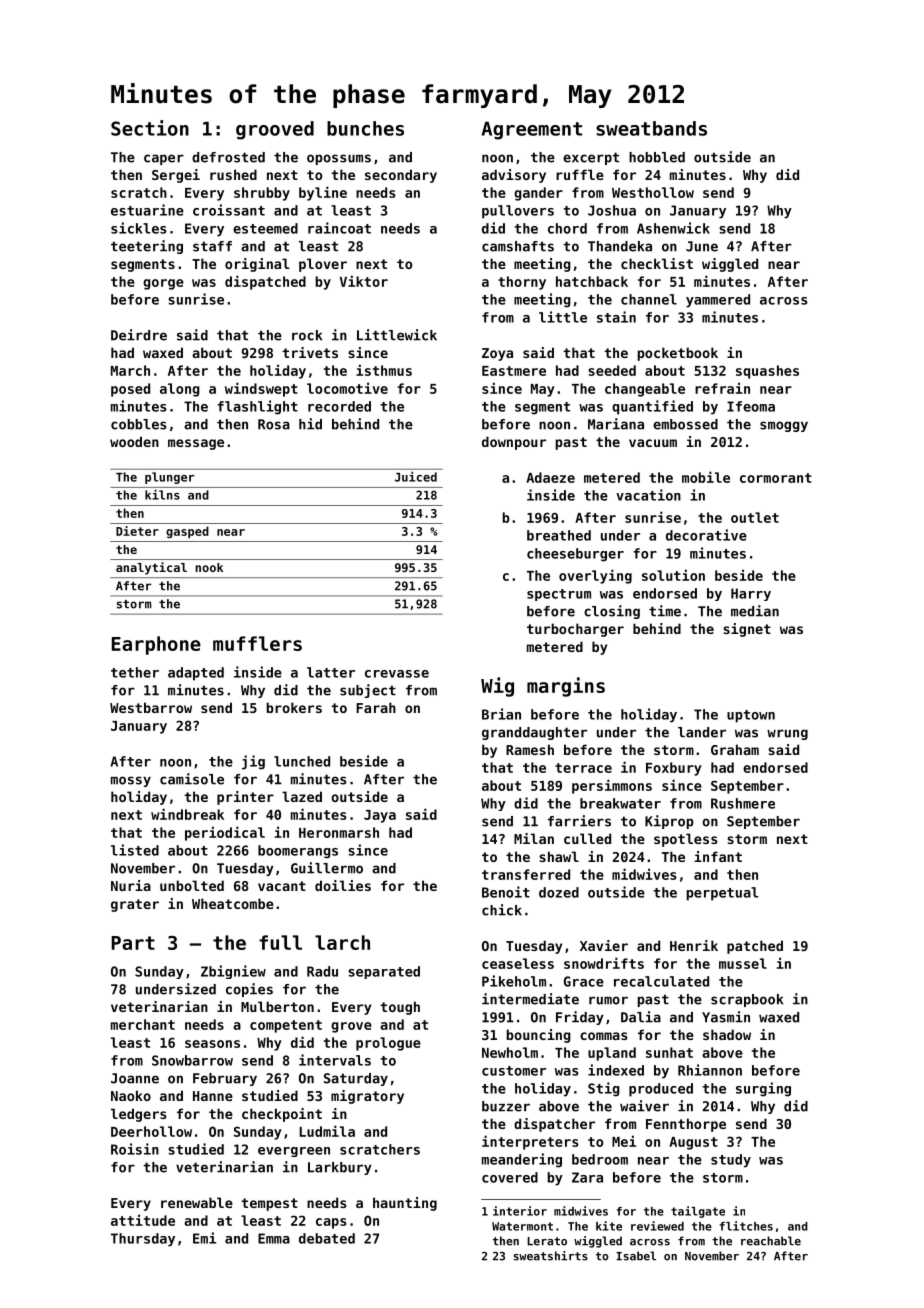 The height and width of the screenshot is (1308, 924). I want to click on Thursday, so click(143, 1240).
